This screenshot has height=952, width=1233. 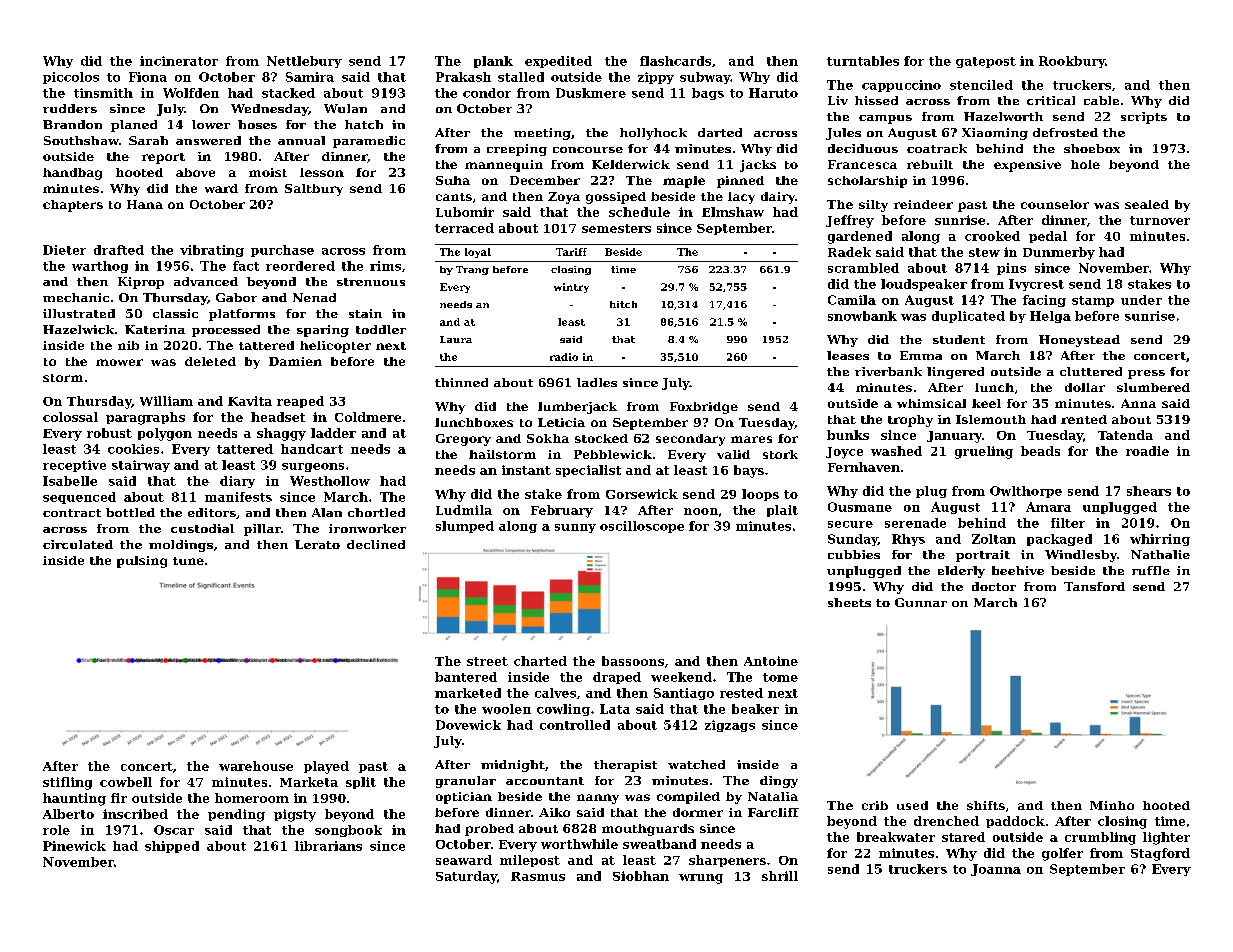 I want to click on deciduous, so click(x=863, y=148).
